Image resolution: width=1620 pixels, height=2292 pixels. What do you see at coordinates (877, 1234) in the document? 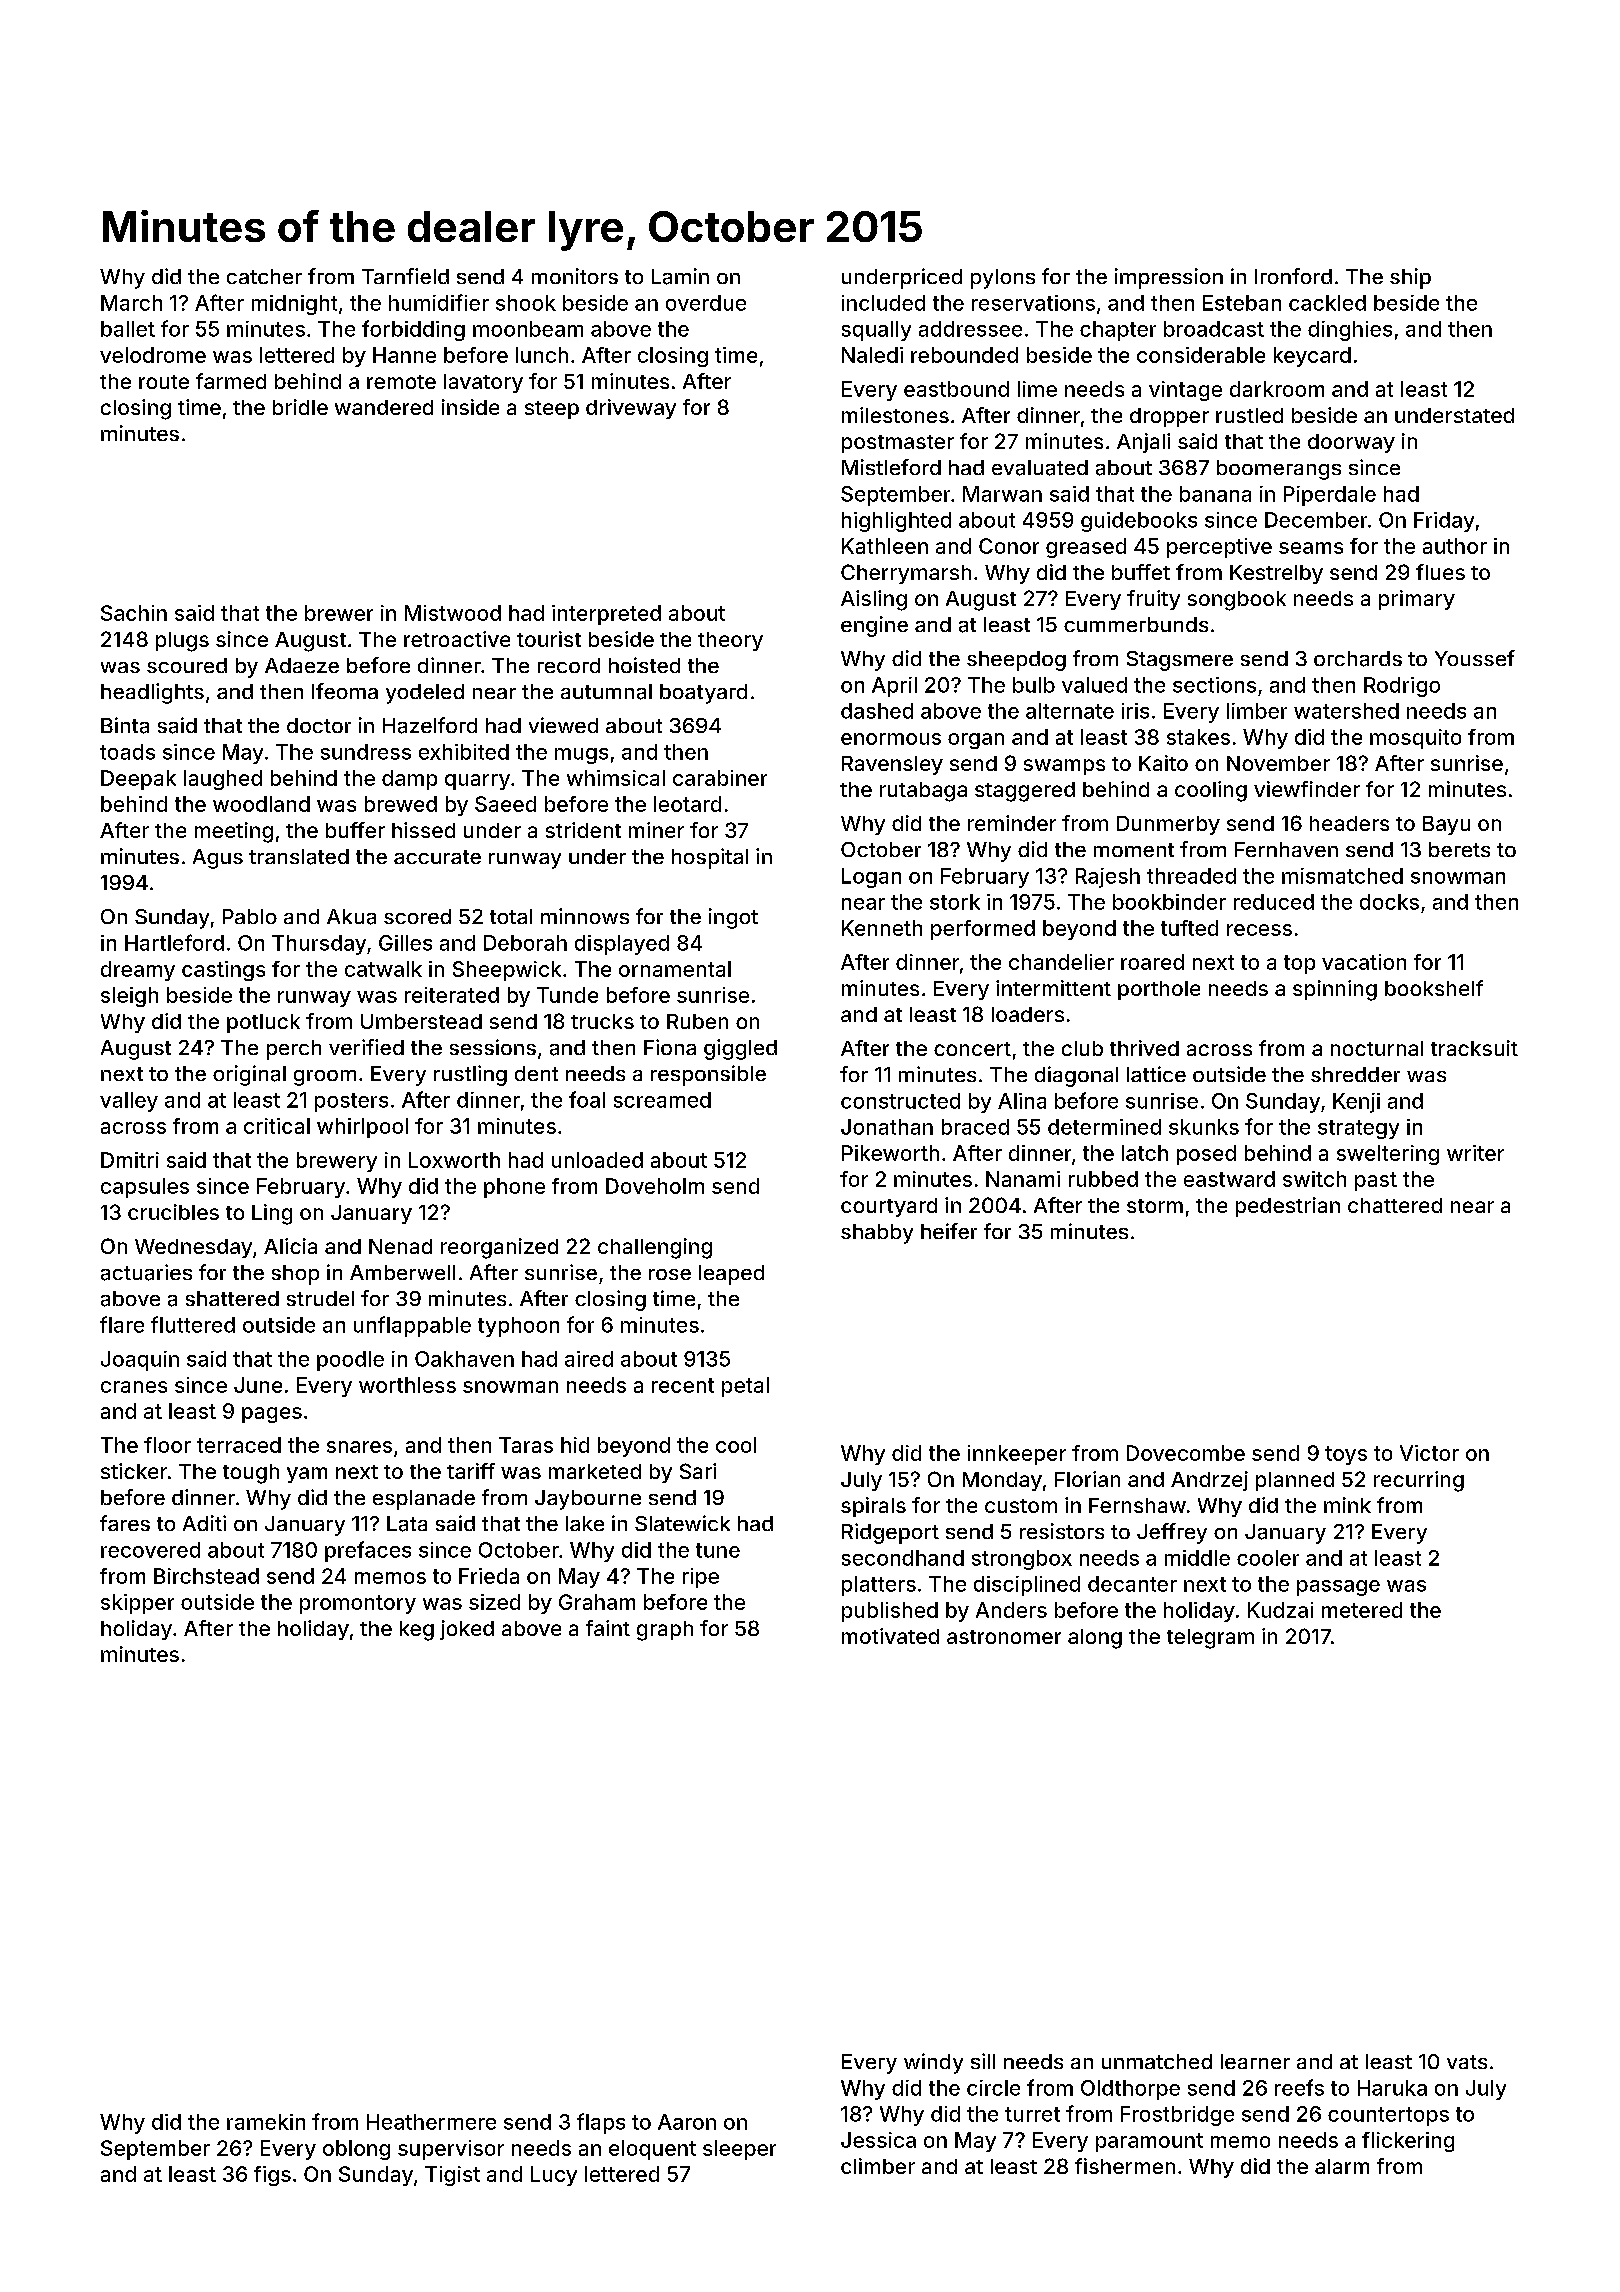
I see `shabby` at bounding box center [877, 1234].
